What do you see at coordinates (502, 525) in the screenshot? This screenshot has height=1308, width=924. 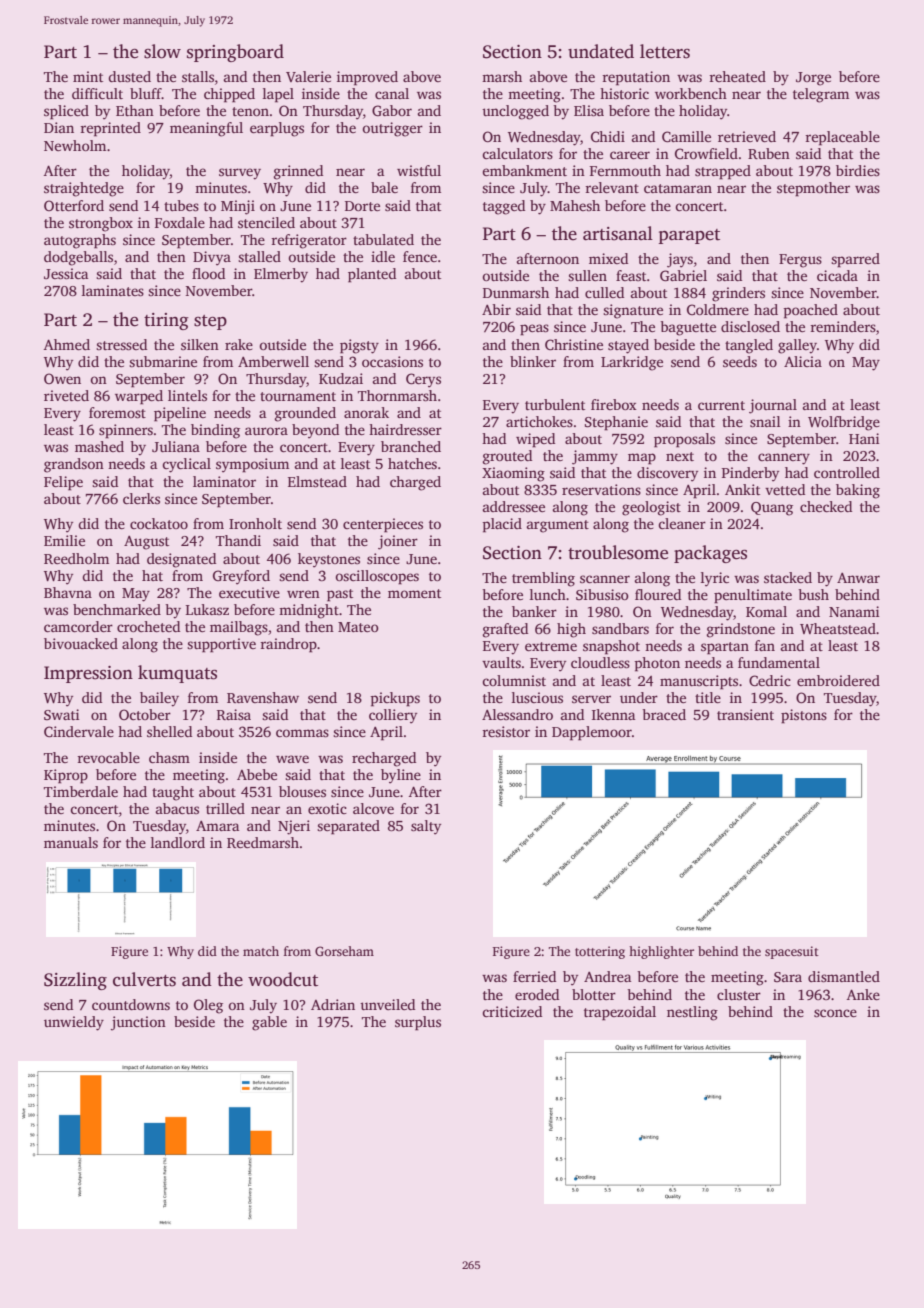 I see `placid` at bounding box center [502, 525].
